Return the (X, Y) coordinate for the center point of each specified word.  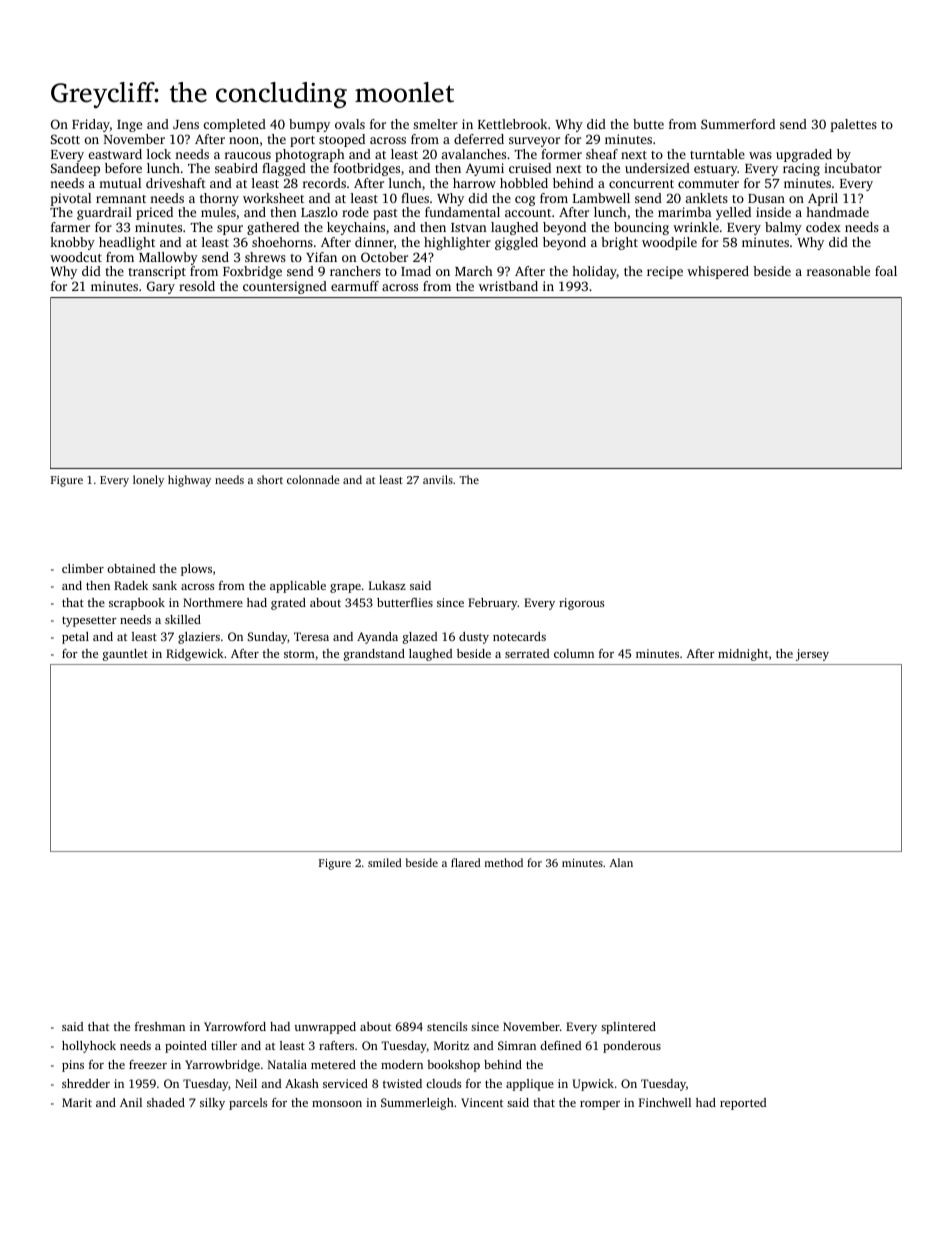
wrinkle (696, 227)
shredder (86, 1083)
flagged (284, 169)
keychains (356, 228)
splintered (628, 1028)
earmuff (355, 286)
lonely (148, 481)
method (504, 862)
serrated (527, 653)
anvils (438, 479)
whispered (718, 272)
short (270, 479)
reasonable (838, 271)
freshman (160, 1026)
